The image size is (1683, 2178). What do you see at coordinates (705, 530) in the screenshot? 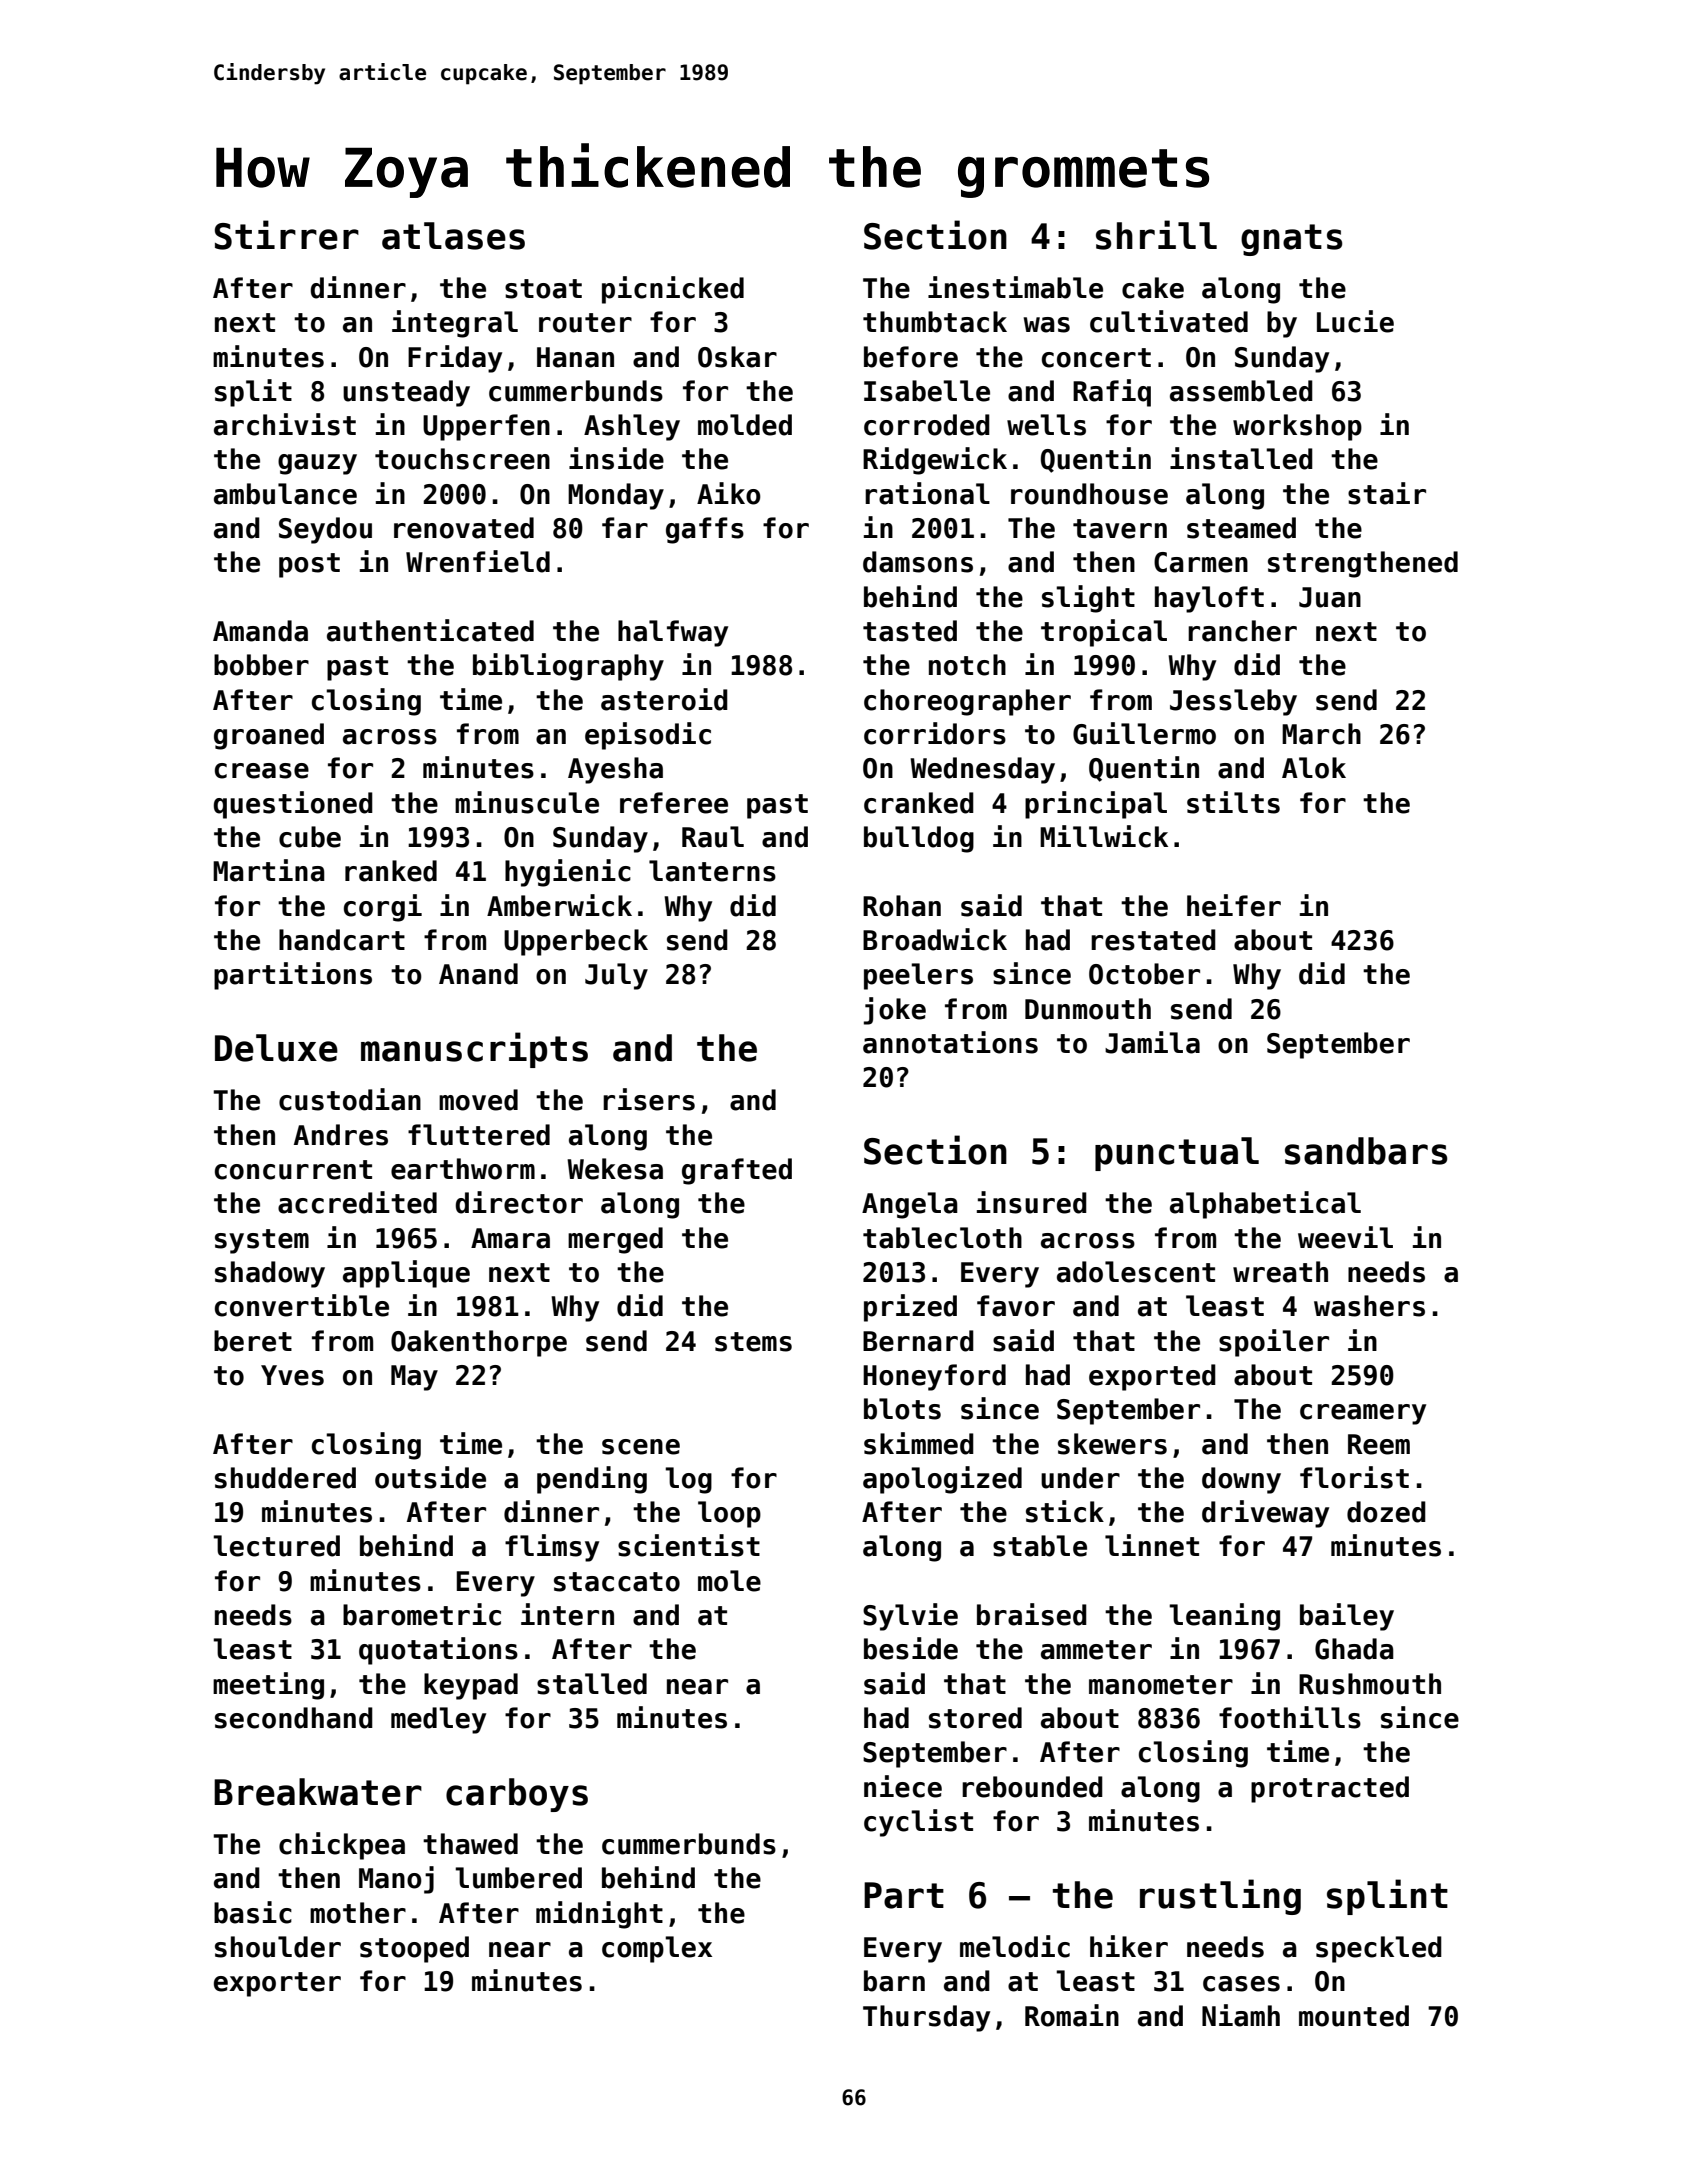
I see `gaffs` at bounding box center [705, 530].
